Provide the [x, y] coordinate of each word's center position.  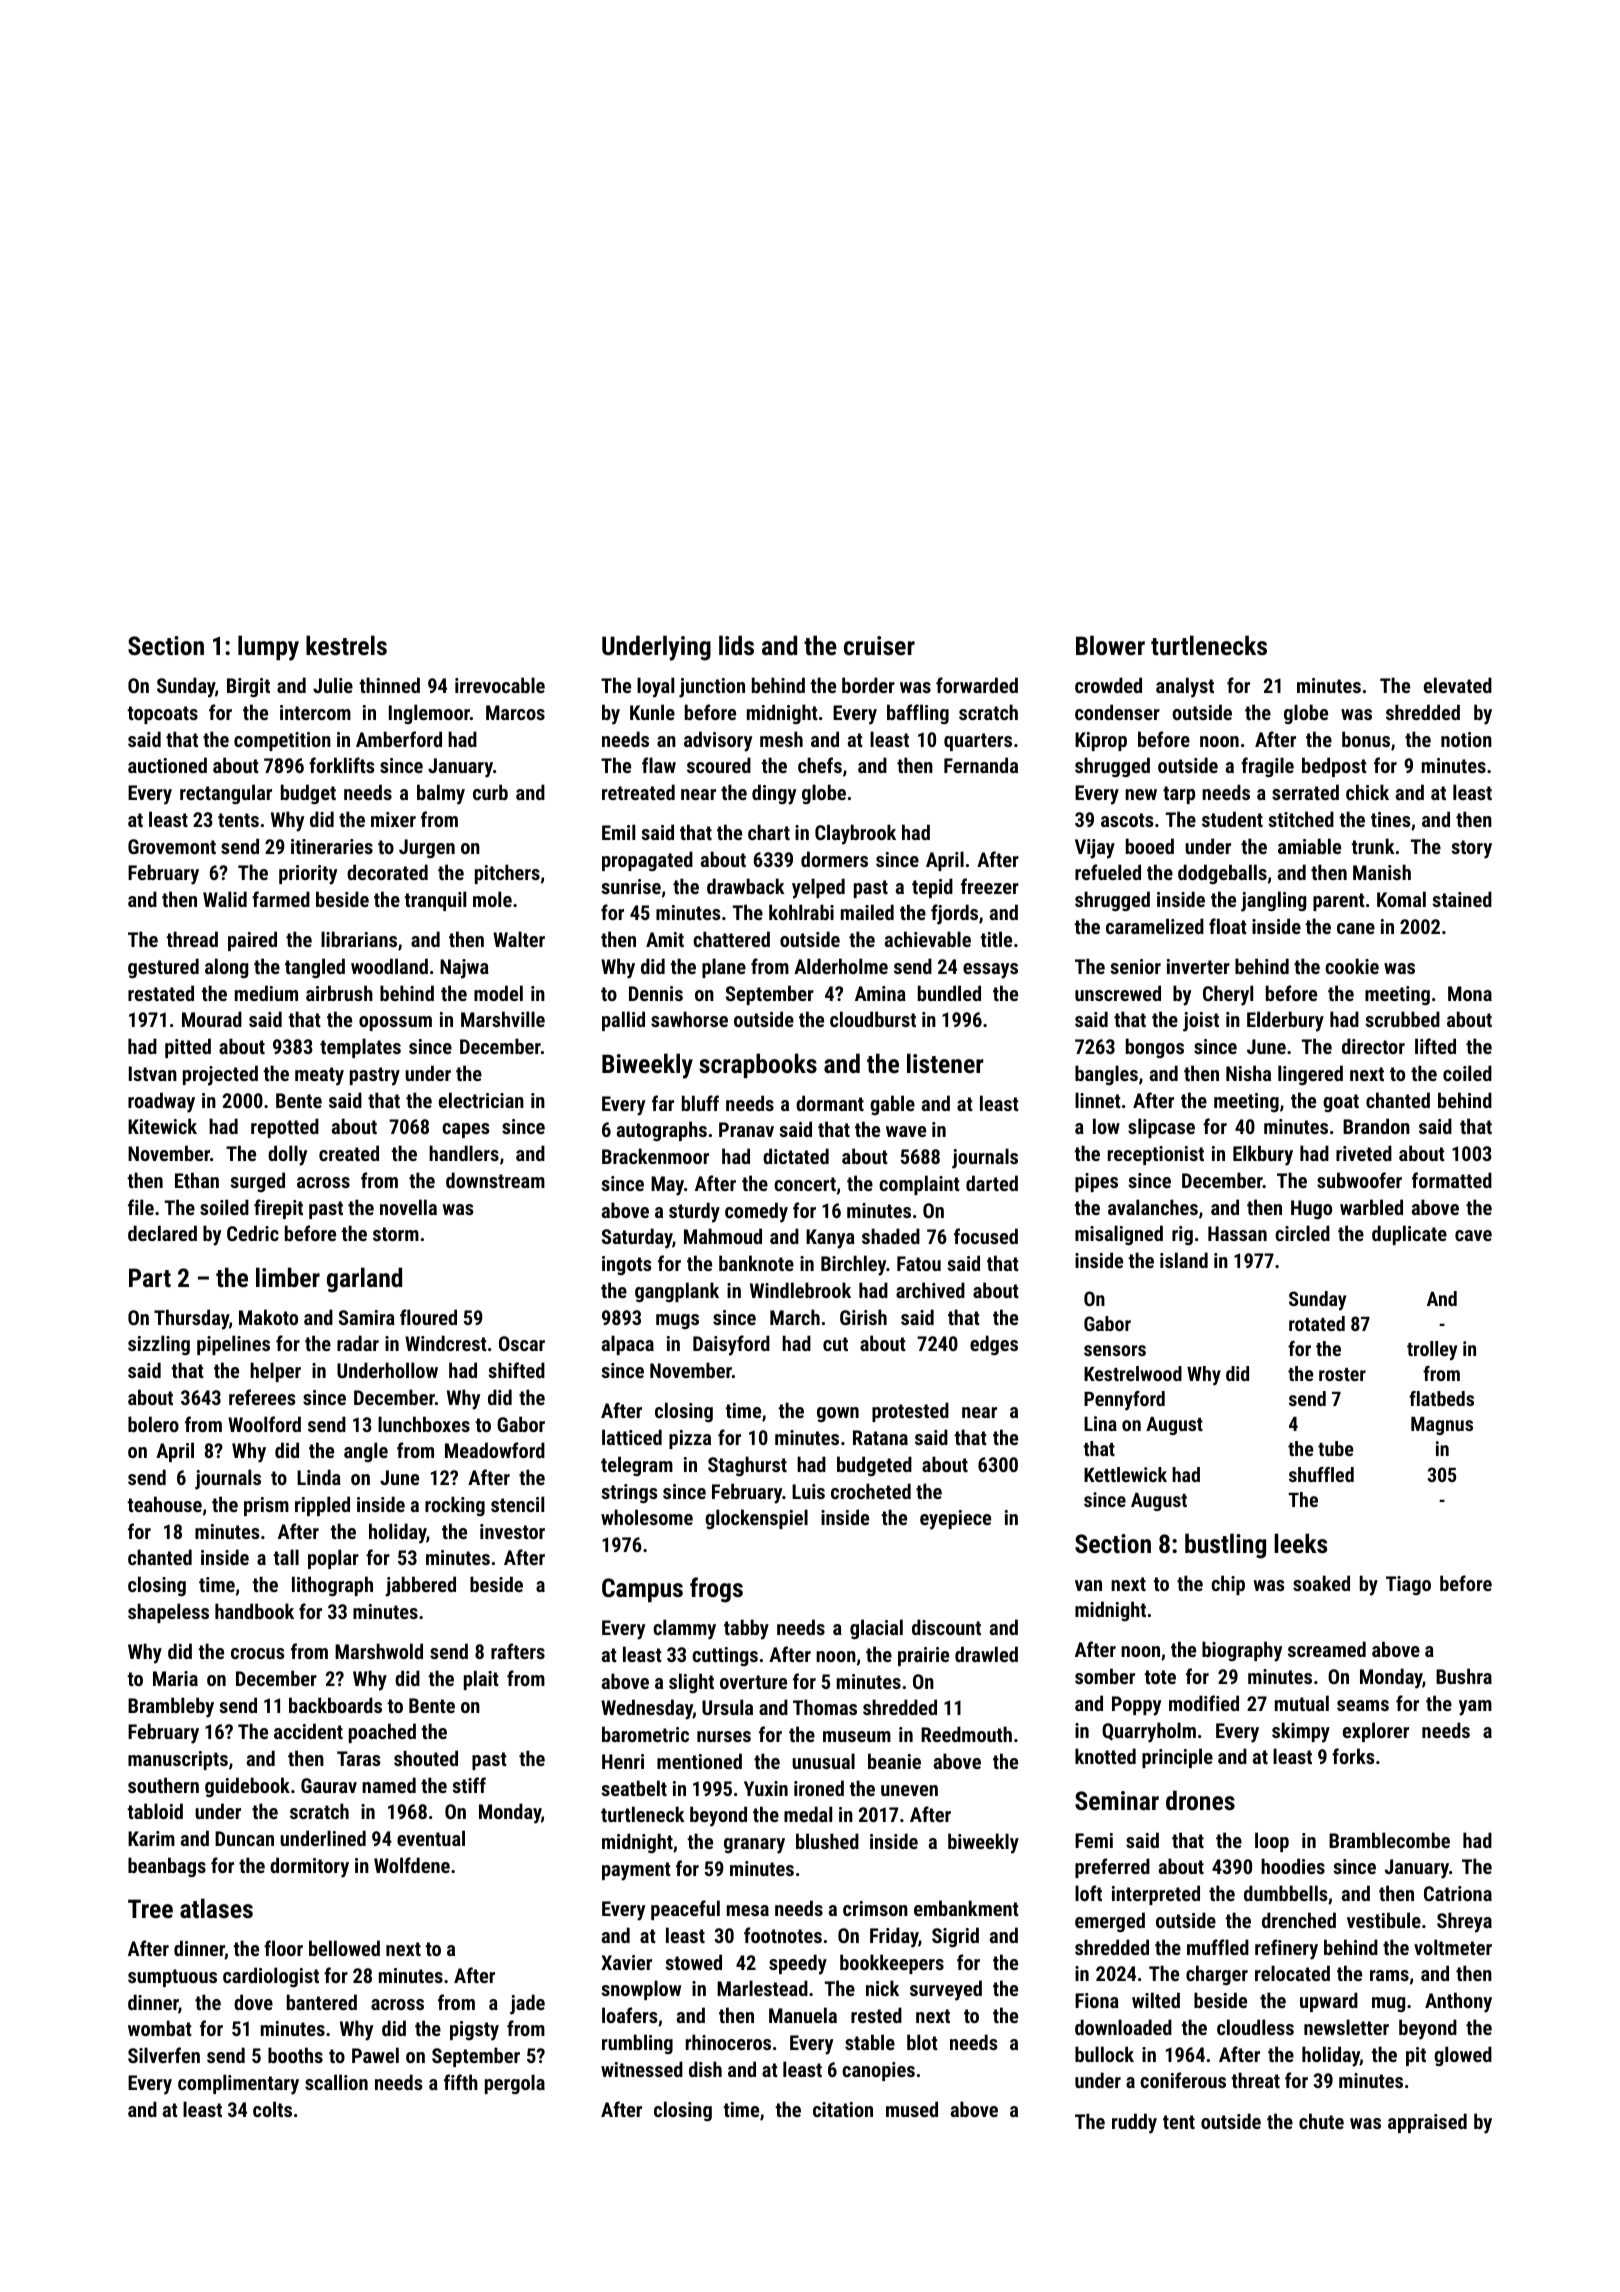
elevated [1458, 685]
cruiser [879, 645]
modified [1204, 1703]
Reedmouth [966, 1734]
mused [912, 2109]
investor [512, 1531]
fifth [461, 2082]
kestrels [346, 645]
